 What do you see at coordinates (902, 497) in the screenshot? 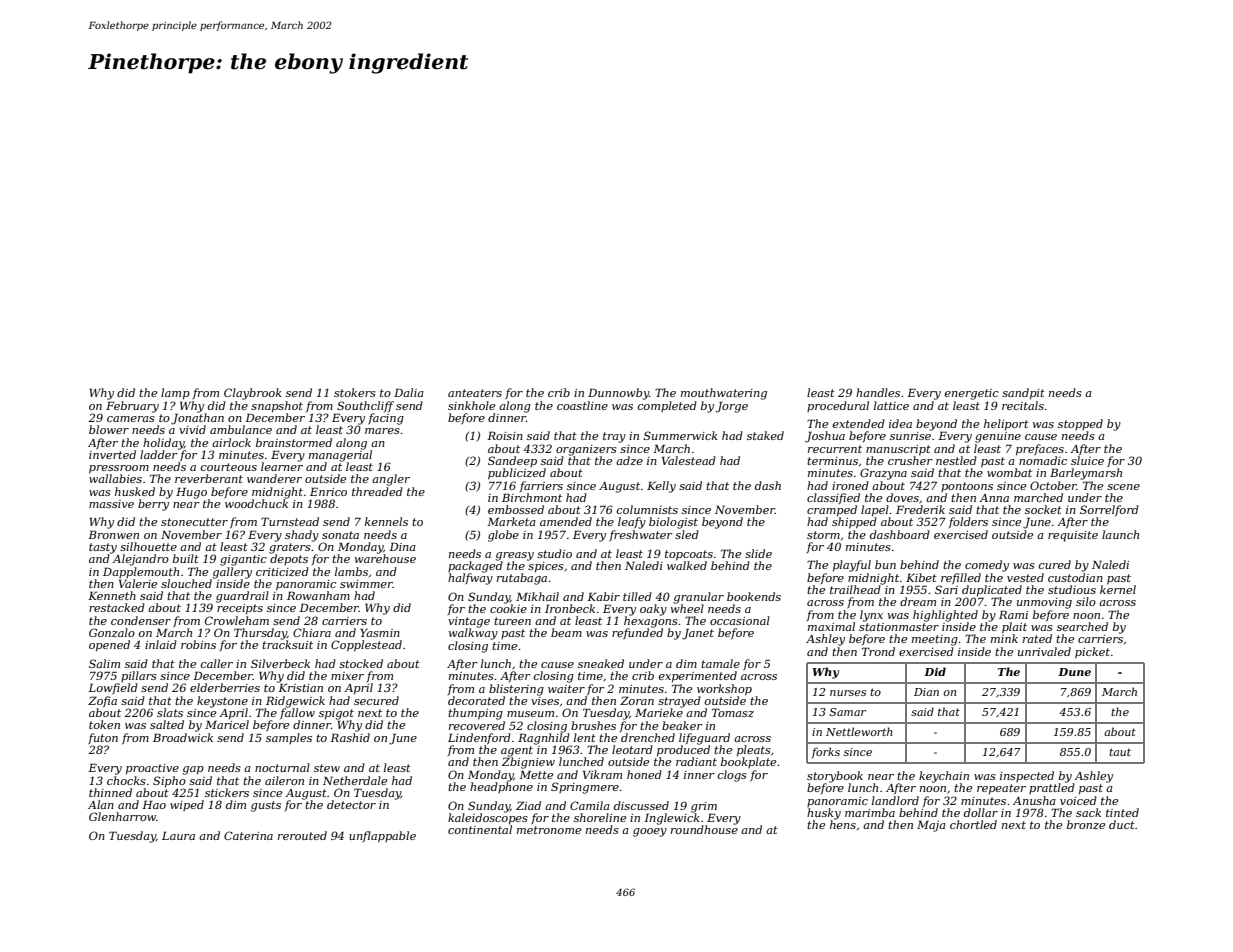
I see `doves` at bounding box center [902, 497].
